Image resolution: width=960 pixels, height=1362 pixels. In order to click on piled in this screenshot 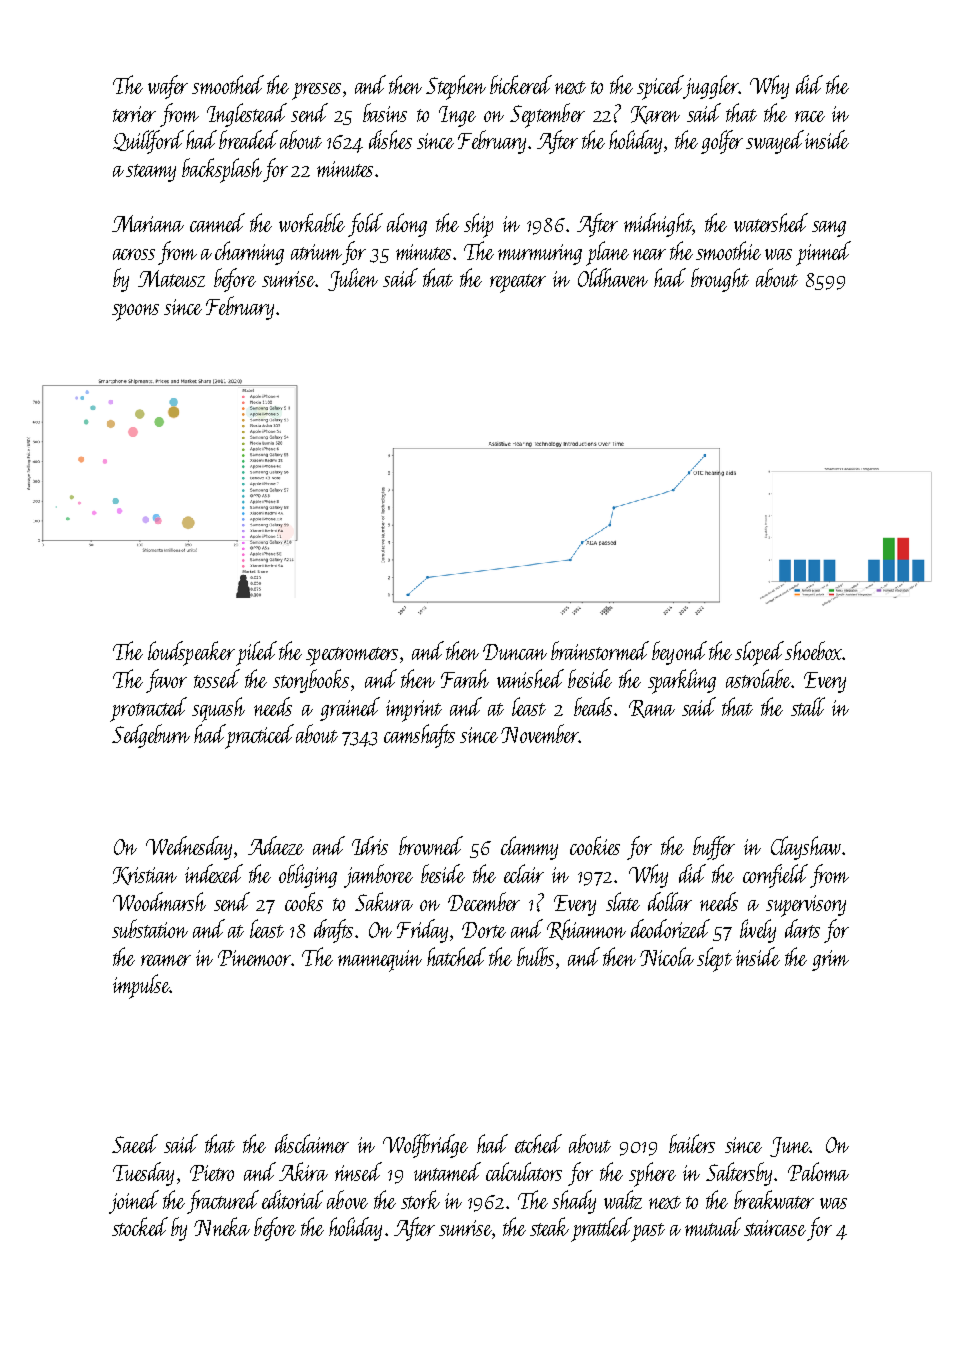, I will do `click(256, 653)`.
